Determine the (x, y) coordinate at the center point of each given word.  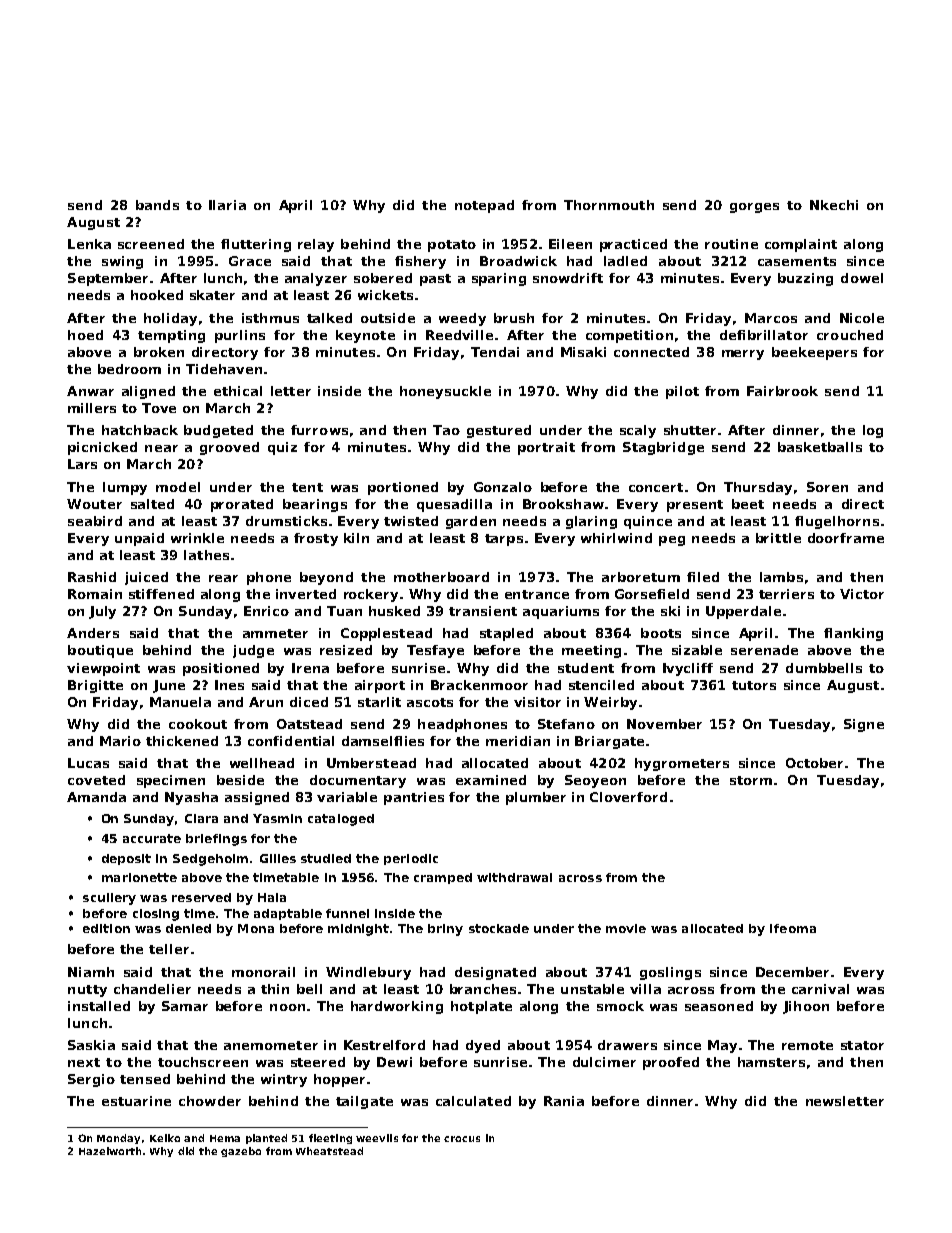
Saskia (91, 1045)
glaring (591, 522)
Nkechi (834, 205)
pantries (414, 798)
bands (157, 205)
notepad (484, 206)
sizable (697, 650)
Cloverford (628, 797)
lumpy (125, 488)
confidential (291, 741)
